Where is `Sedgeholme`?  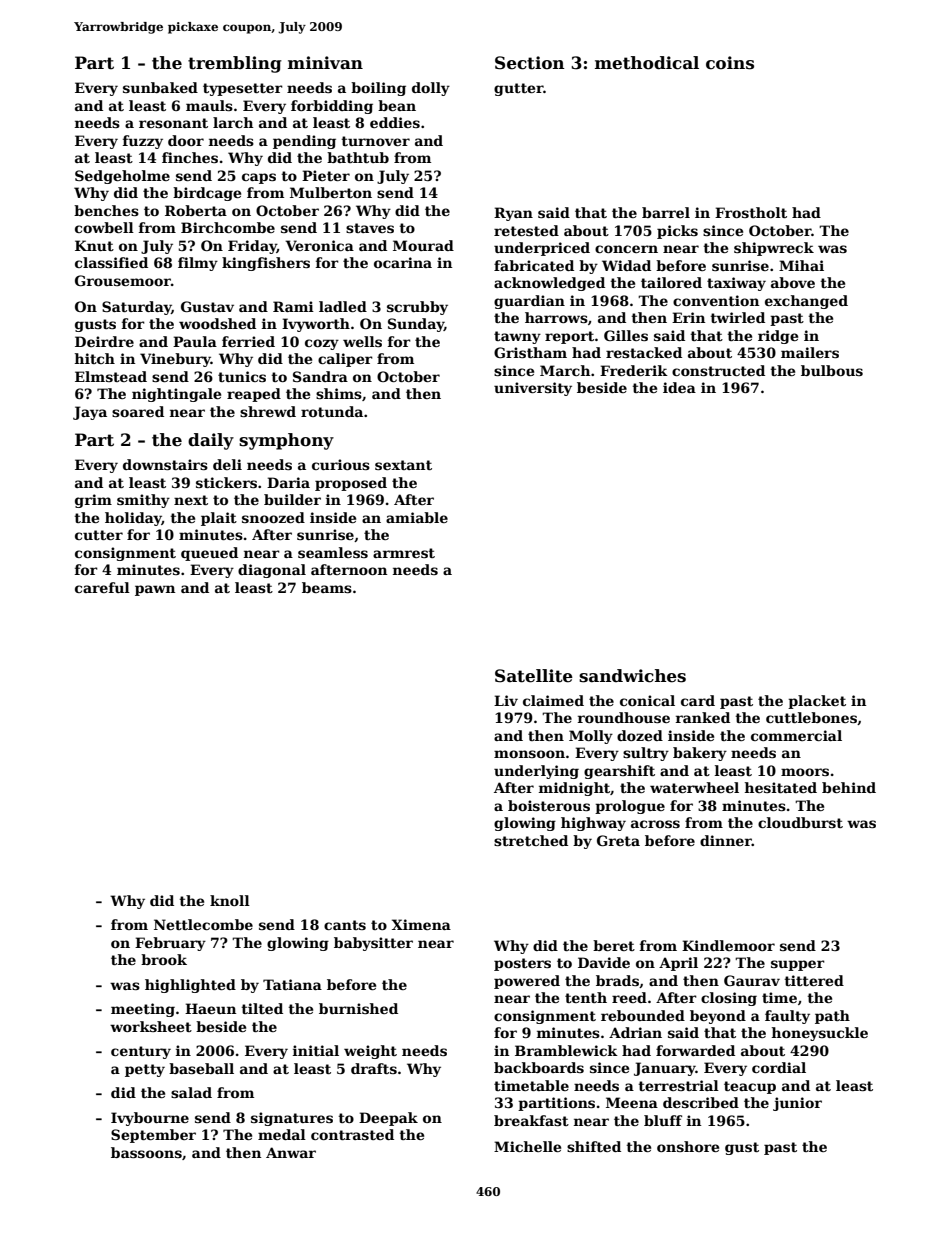
Sedgeholme is located at coordinates (122, 177).
